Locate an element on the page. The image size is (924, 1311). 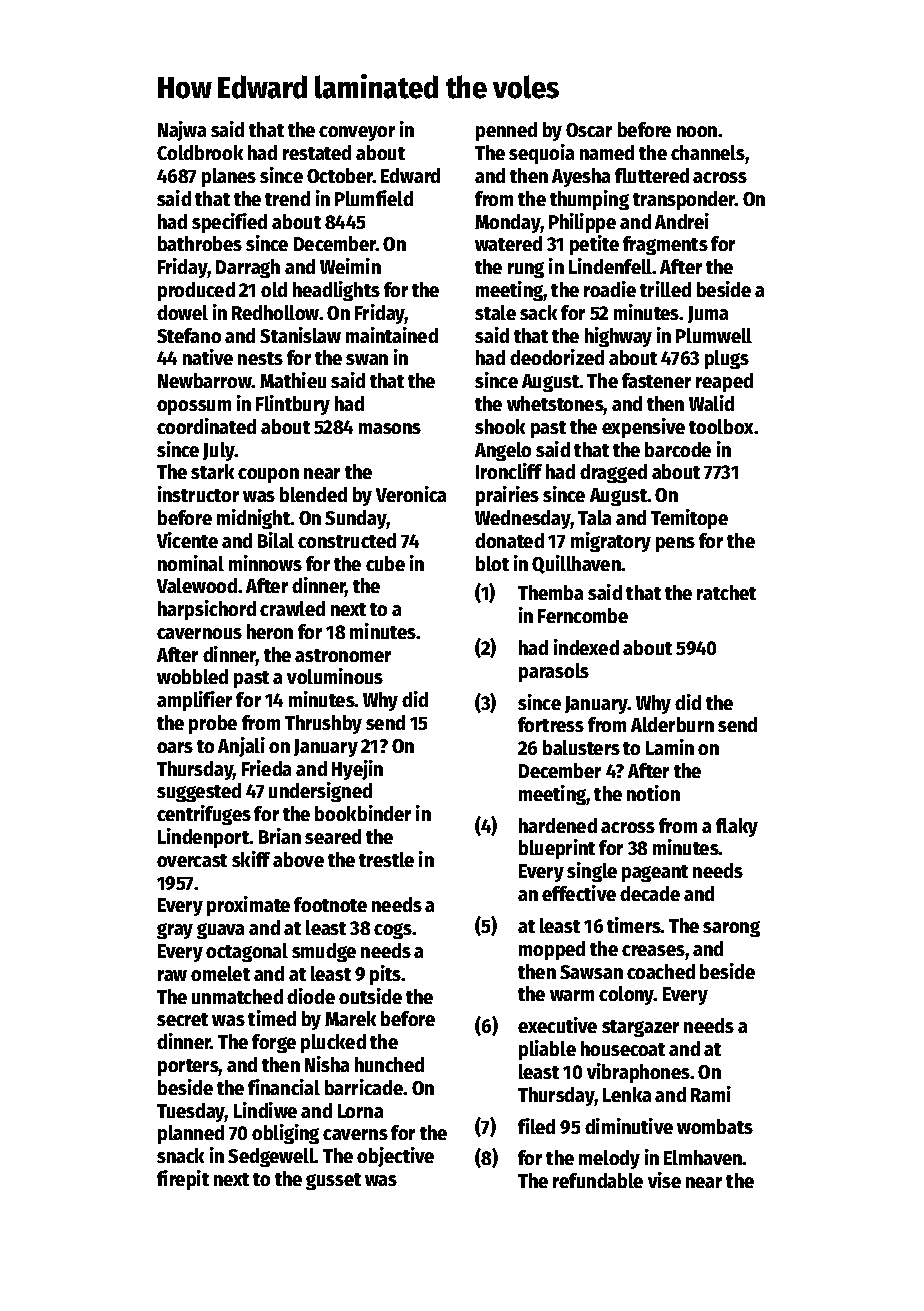
dowel is located at coordinates (182, 312).
